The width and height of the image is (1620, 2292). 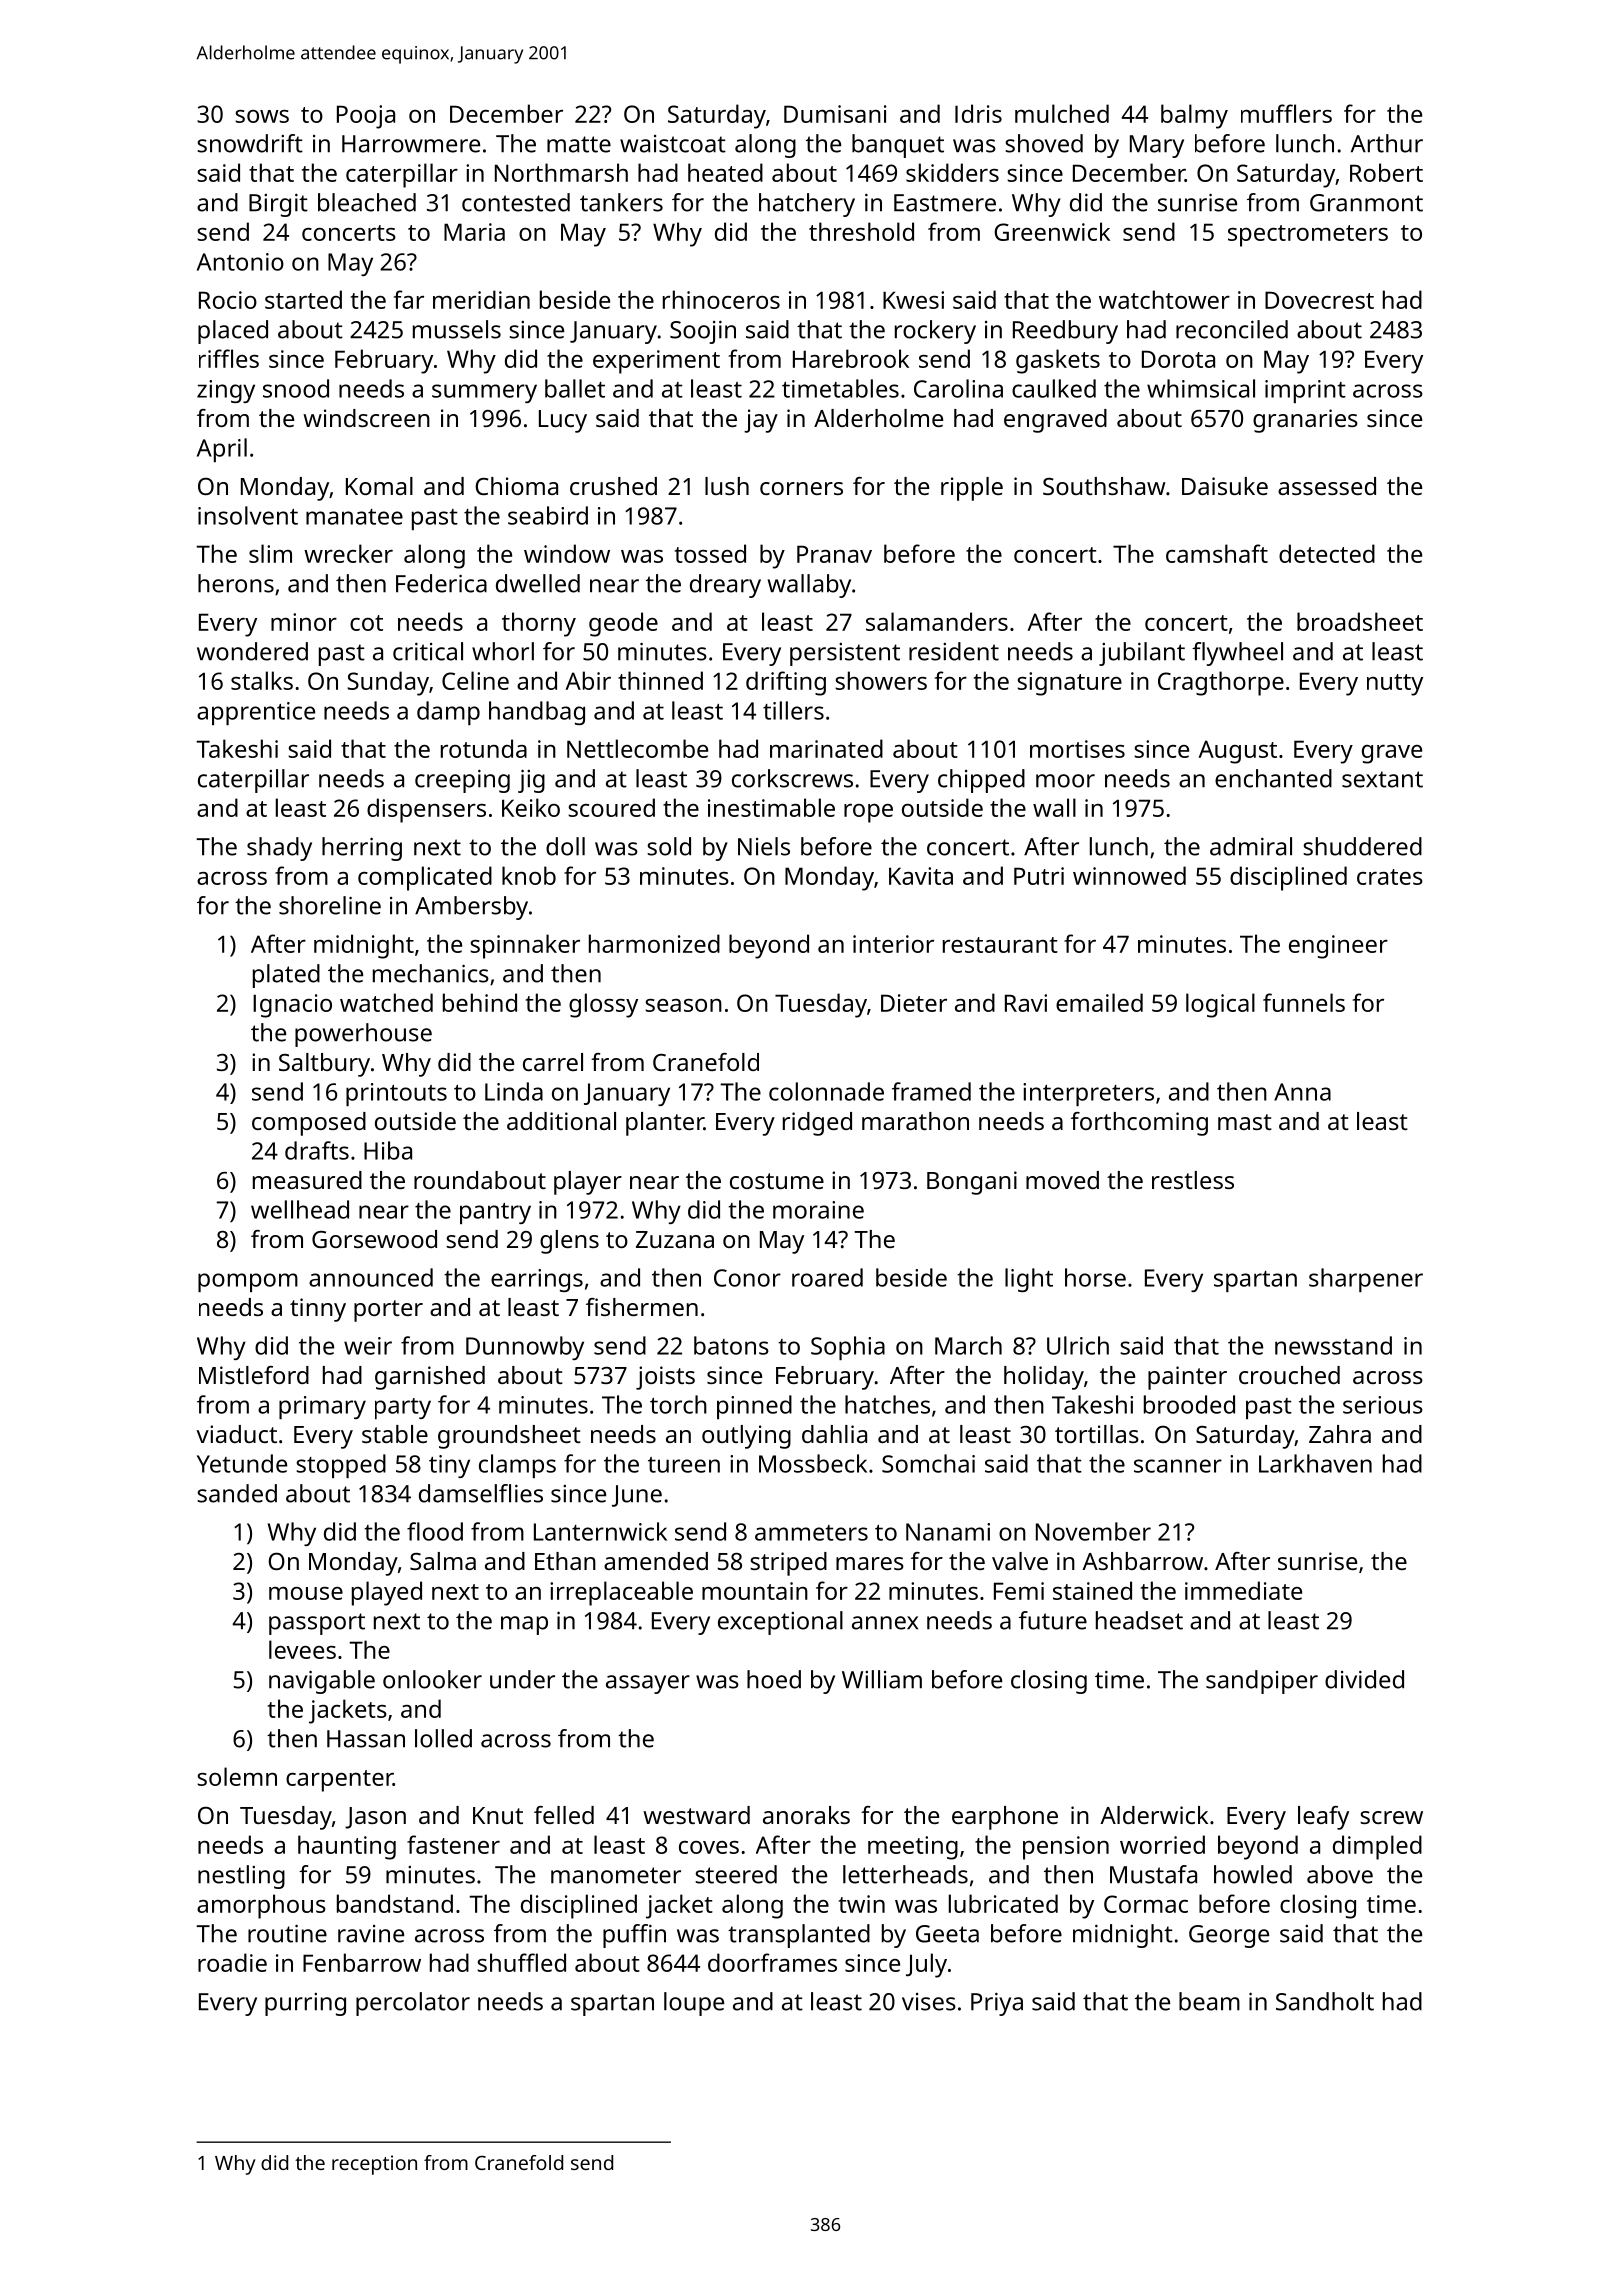 What do you see at coordinates (1251, 846) in the image?
I see `admiral` at bounding box center [1251, 846].
